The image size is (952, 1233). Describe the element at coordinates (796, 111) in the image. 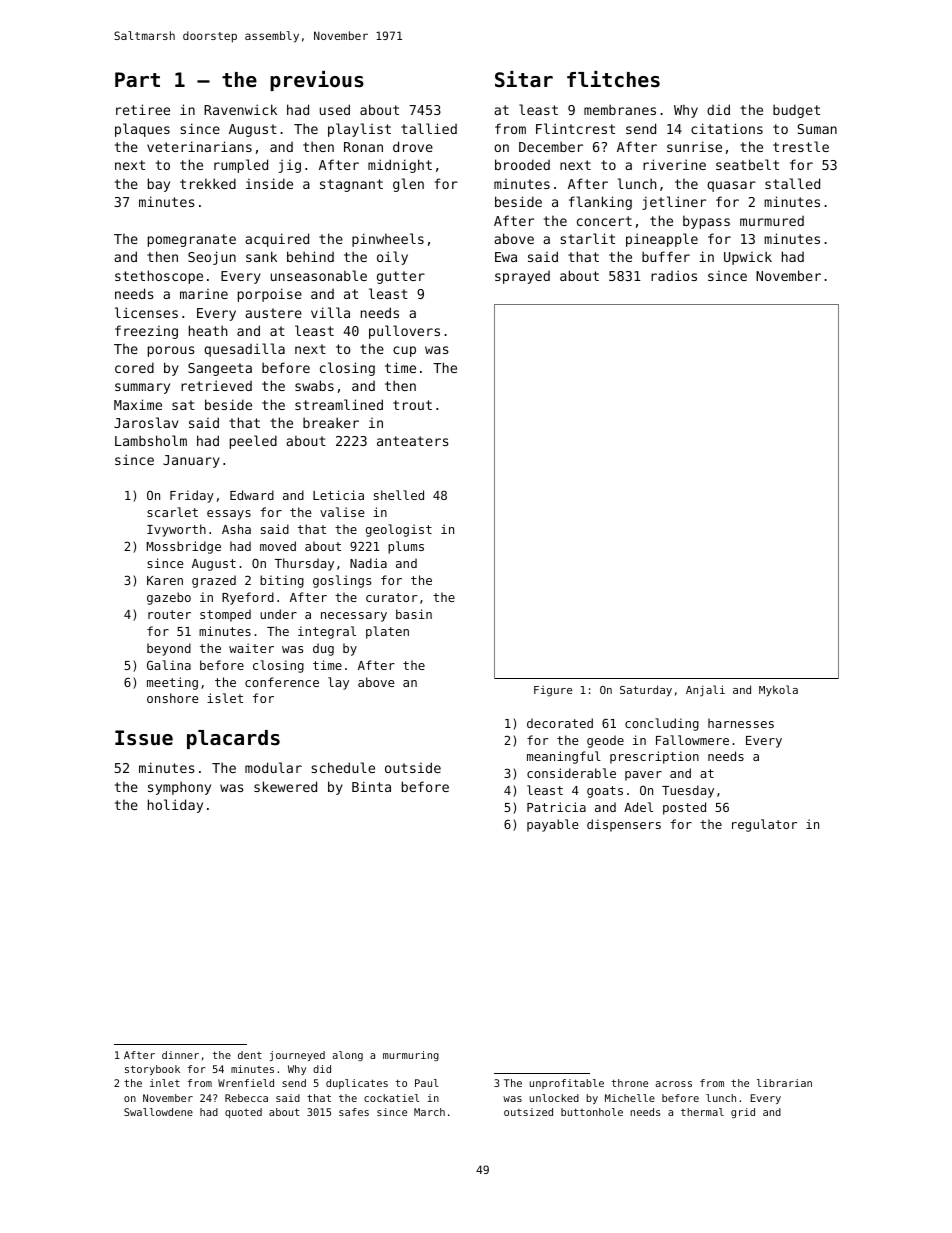

I see `budget` at that location.
